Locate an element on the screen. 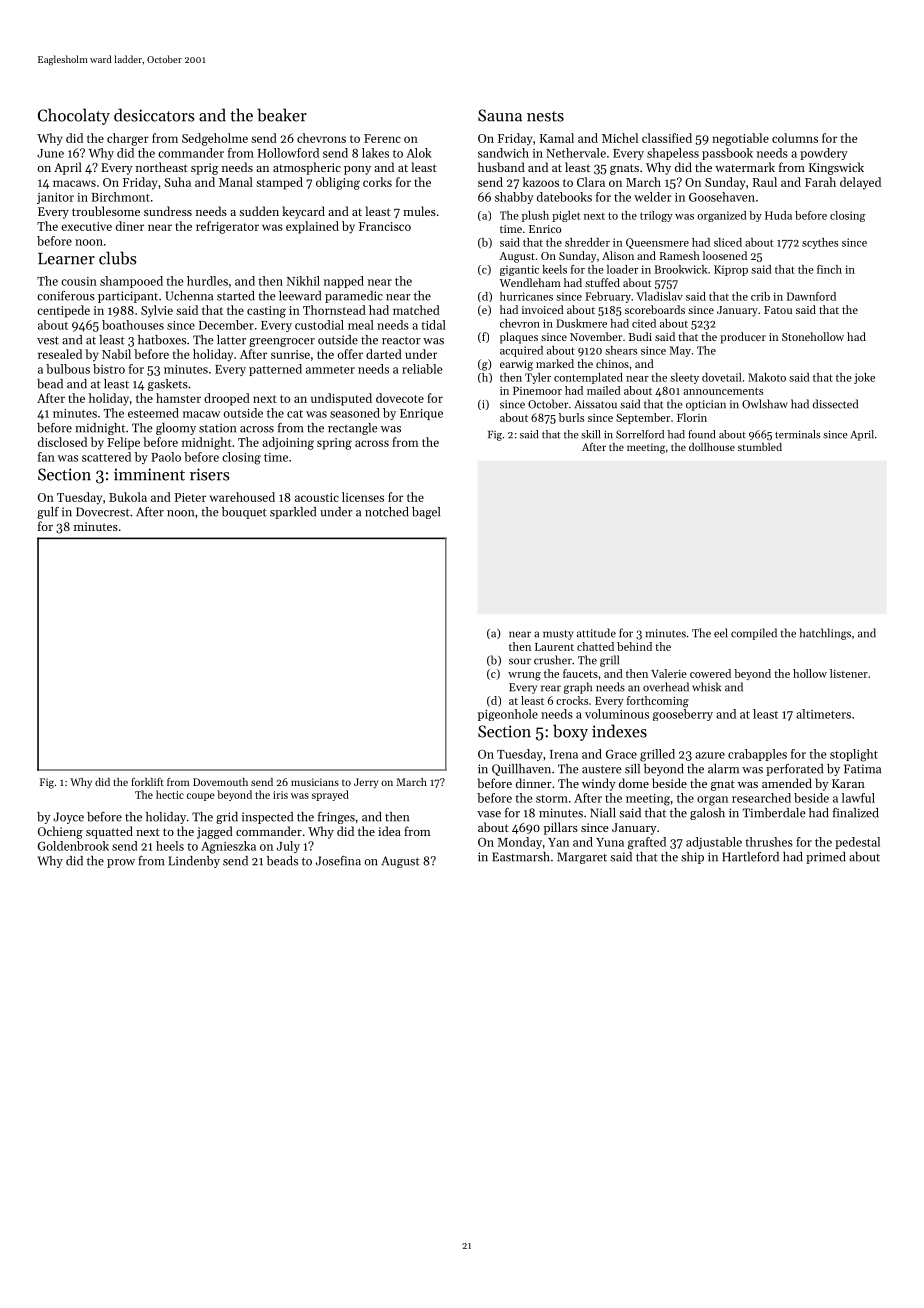 The width and height of the screenshot is (924, 1308). beaker is located at coordinates (282, 115).
